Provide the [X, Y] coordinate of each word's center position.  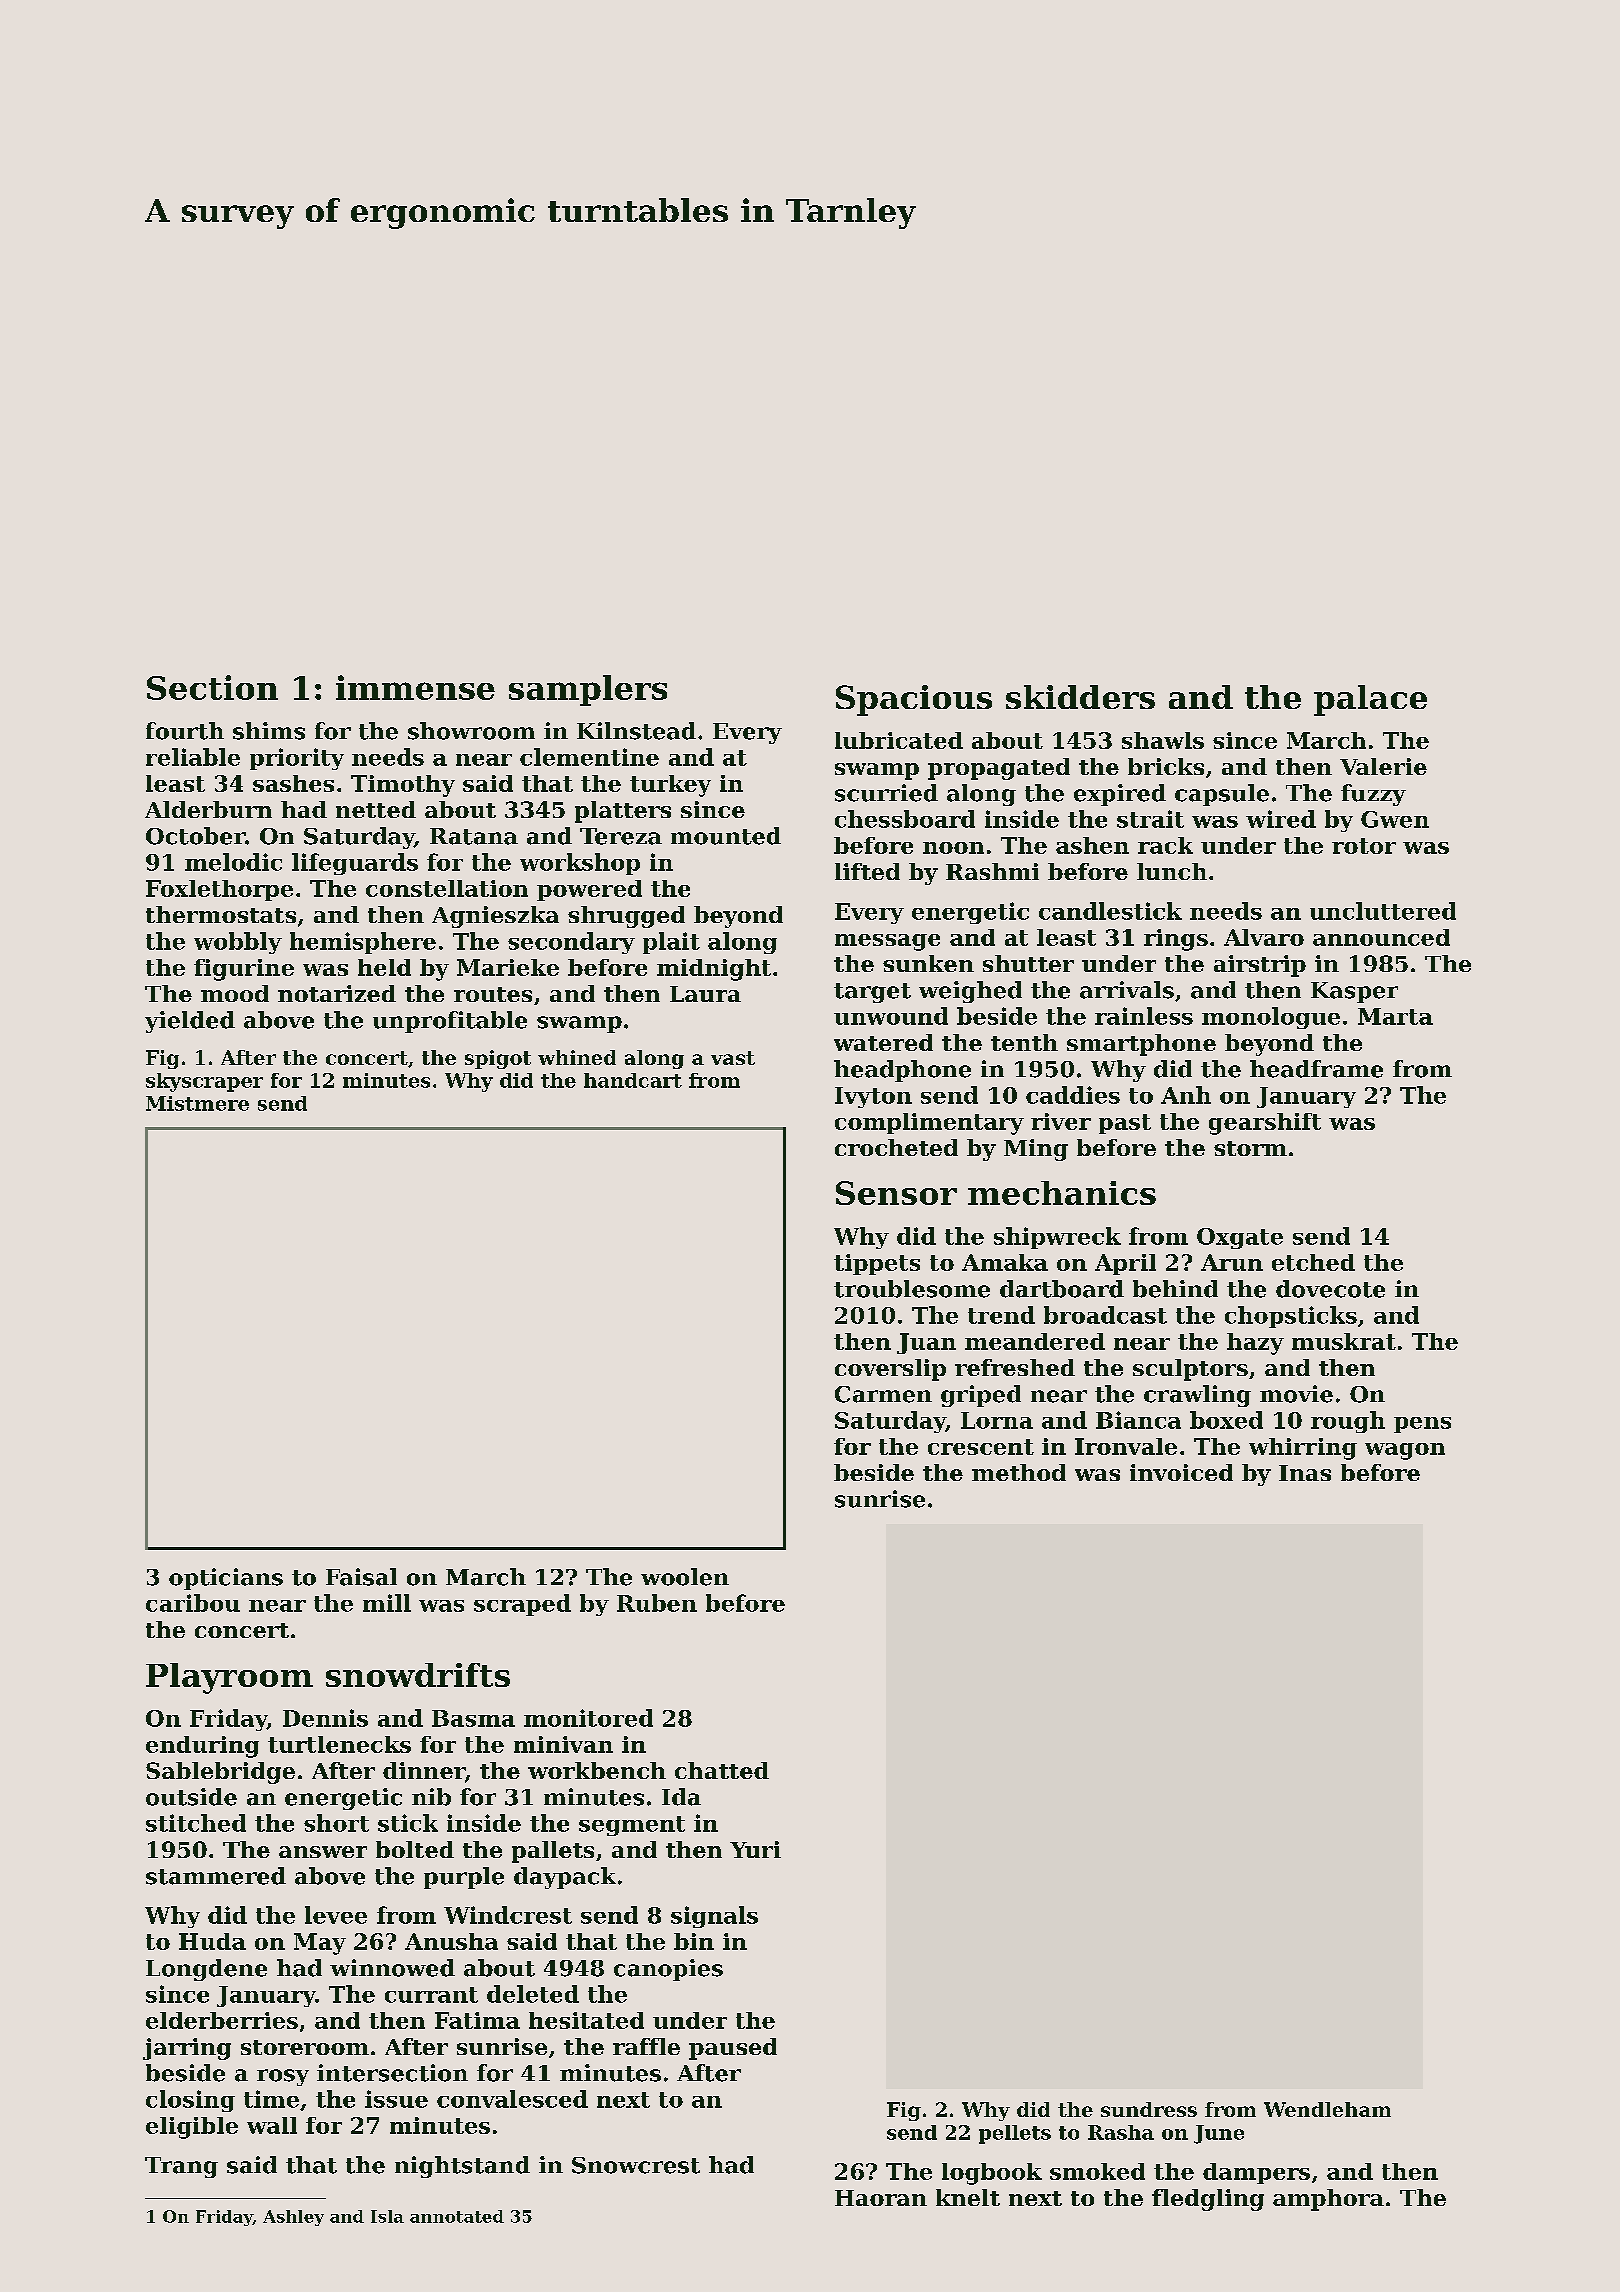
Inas [1305, 1473]
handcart [633, 1080]
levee [336, 1915]
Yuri [755, 1849]
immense [415, 687]
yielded [190, 1022]
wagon [1405, 1451]
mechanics [1062, 1193]
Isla [387, 2216]
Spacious [914, 700]
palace [1370, 700]
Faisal [361, 1577]
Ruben [657, 1603]
